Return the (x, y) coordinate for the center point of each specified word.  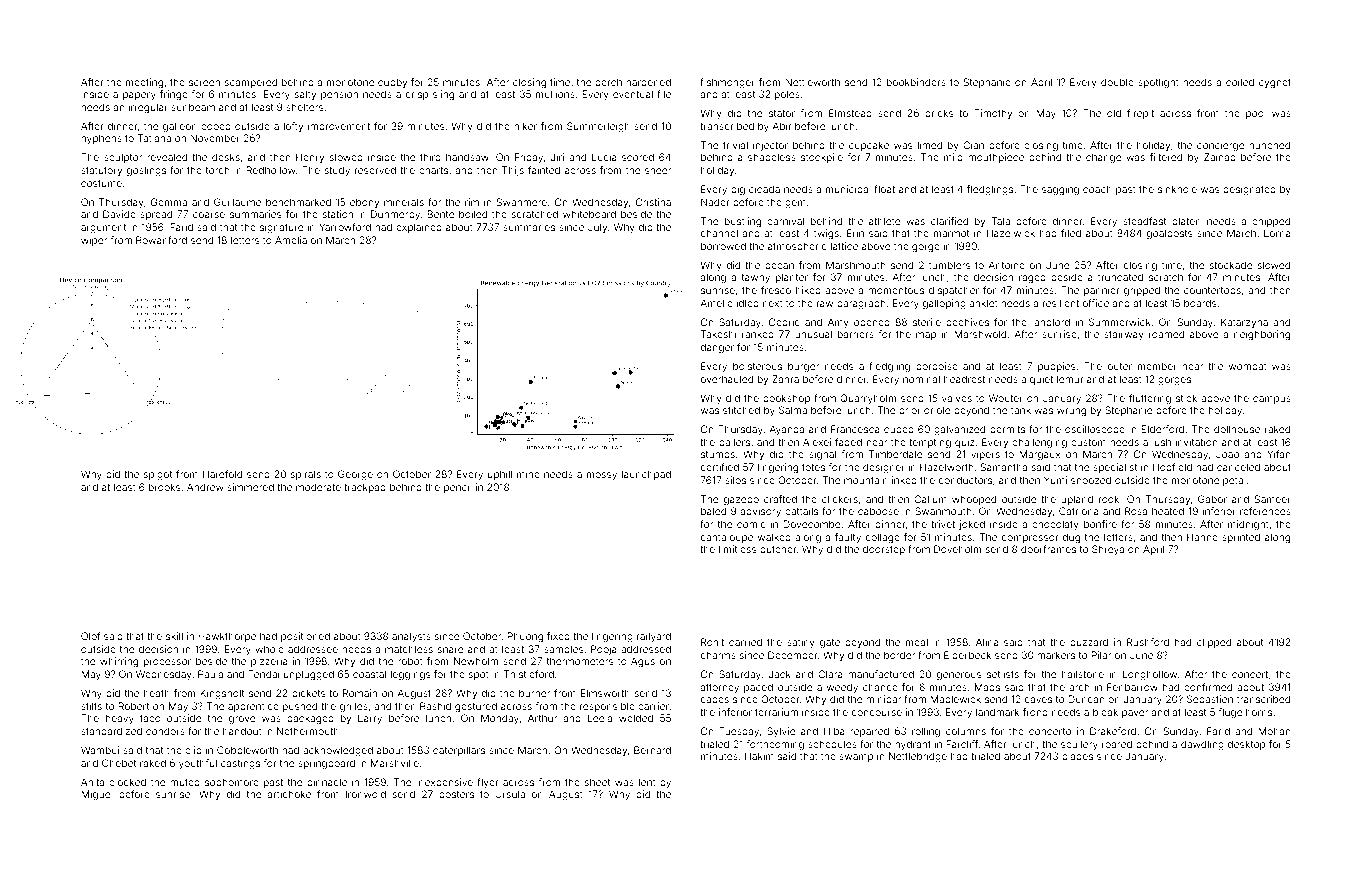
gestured (476, 707)
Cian (973, 145)
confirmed (1208, 687)
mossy (602, 476)
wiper (94, 241)
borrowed (723, 246)
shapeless (772, 158)
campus (1272, 400)
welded (636, 718)
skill (174, 636)
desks (226, 157)
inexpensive (444, 783)
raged (1032, 278)
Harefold (222, 474)
